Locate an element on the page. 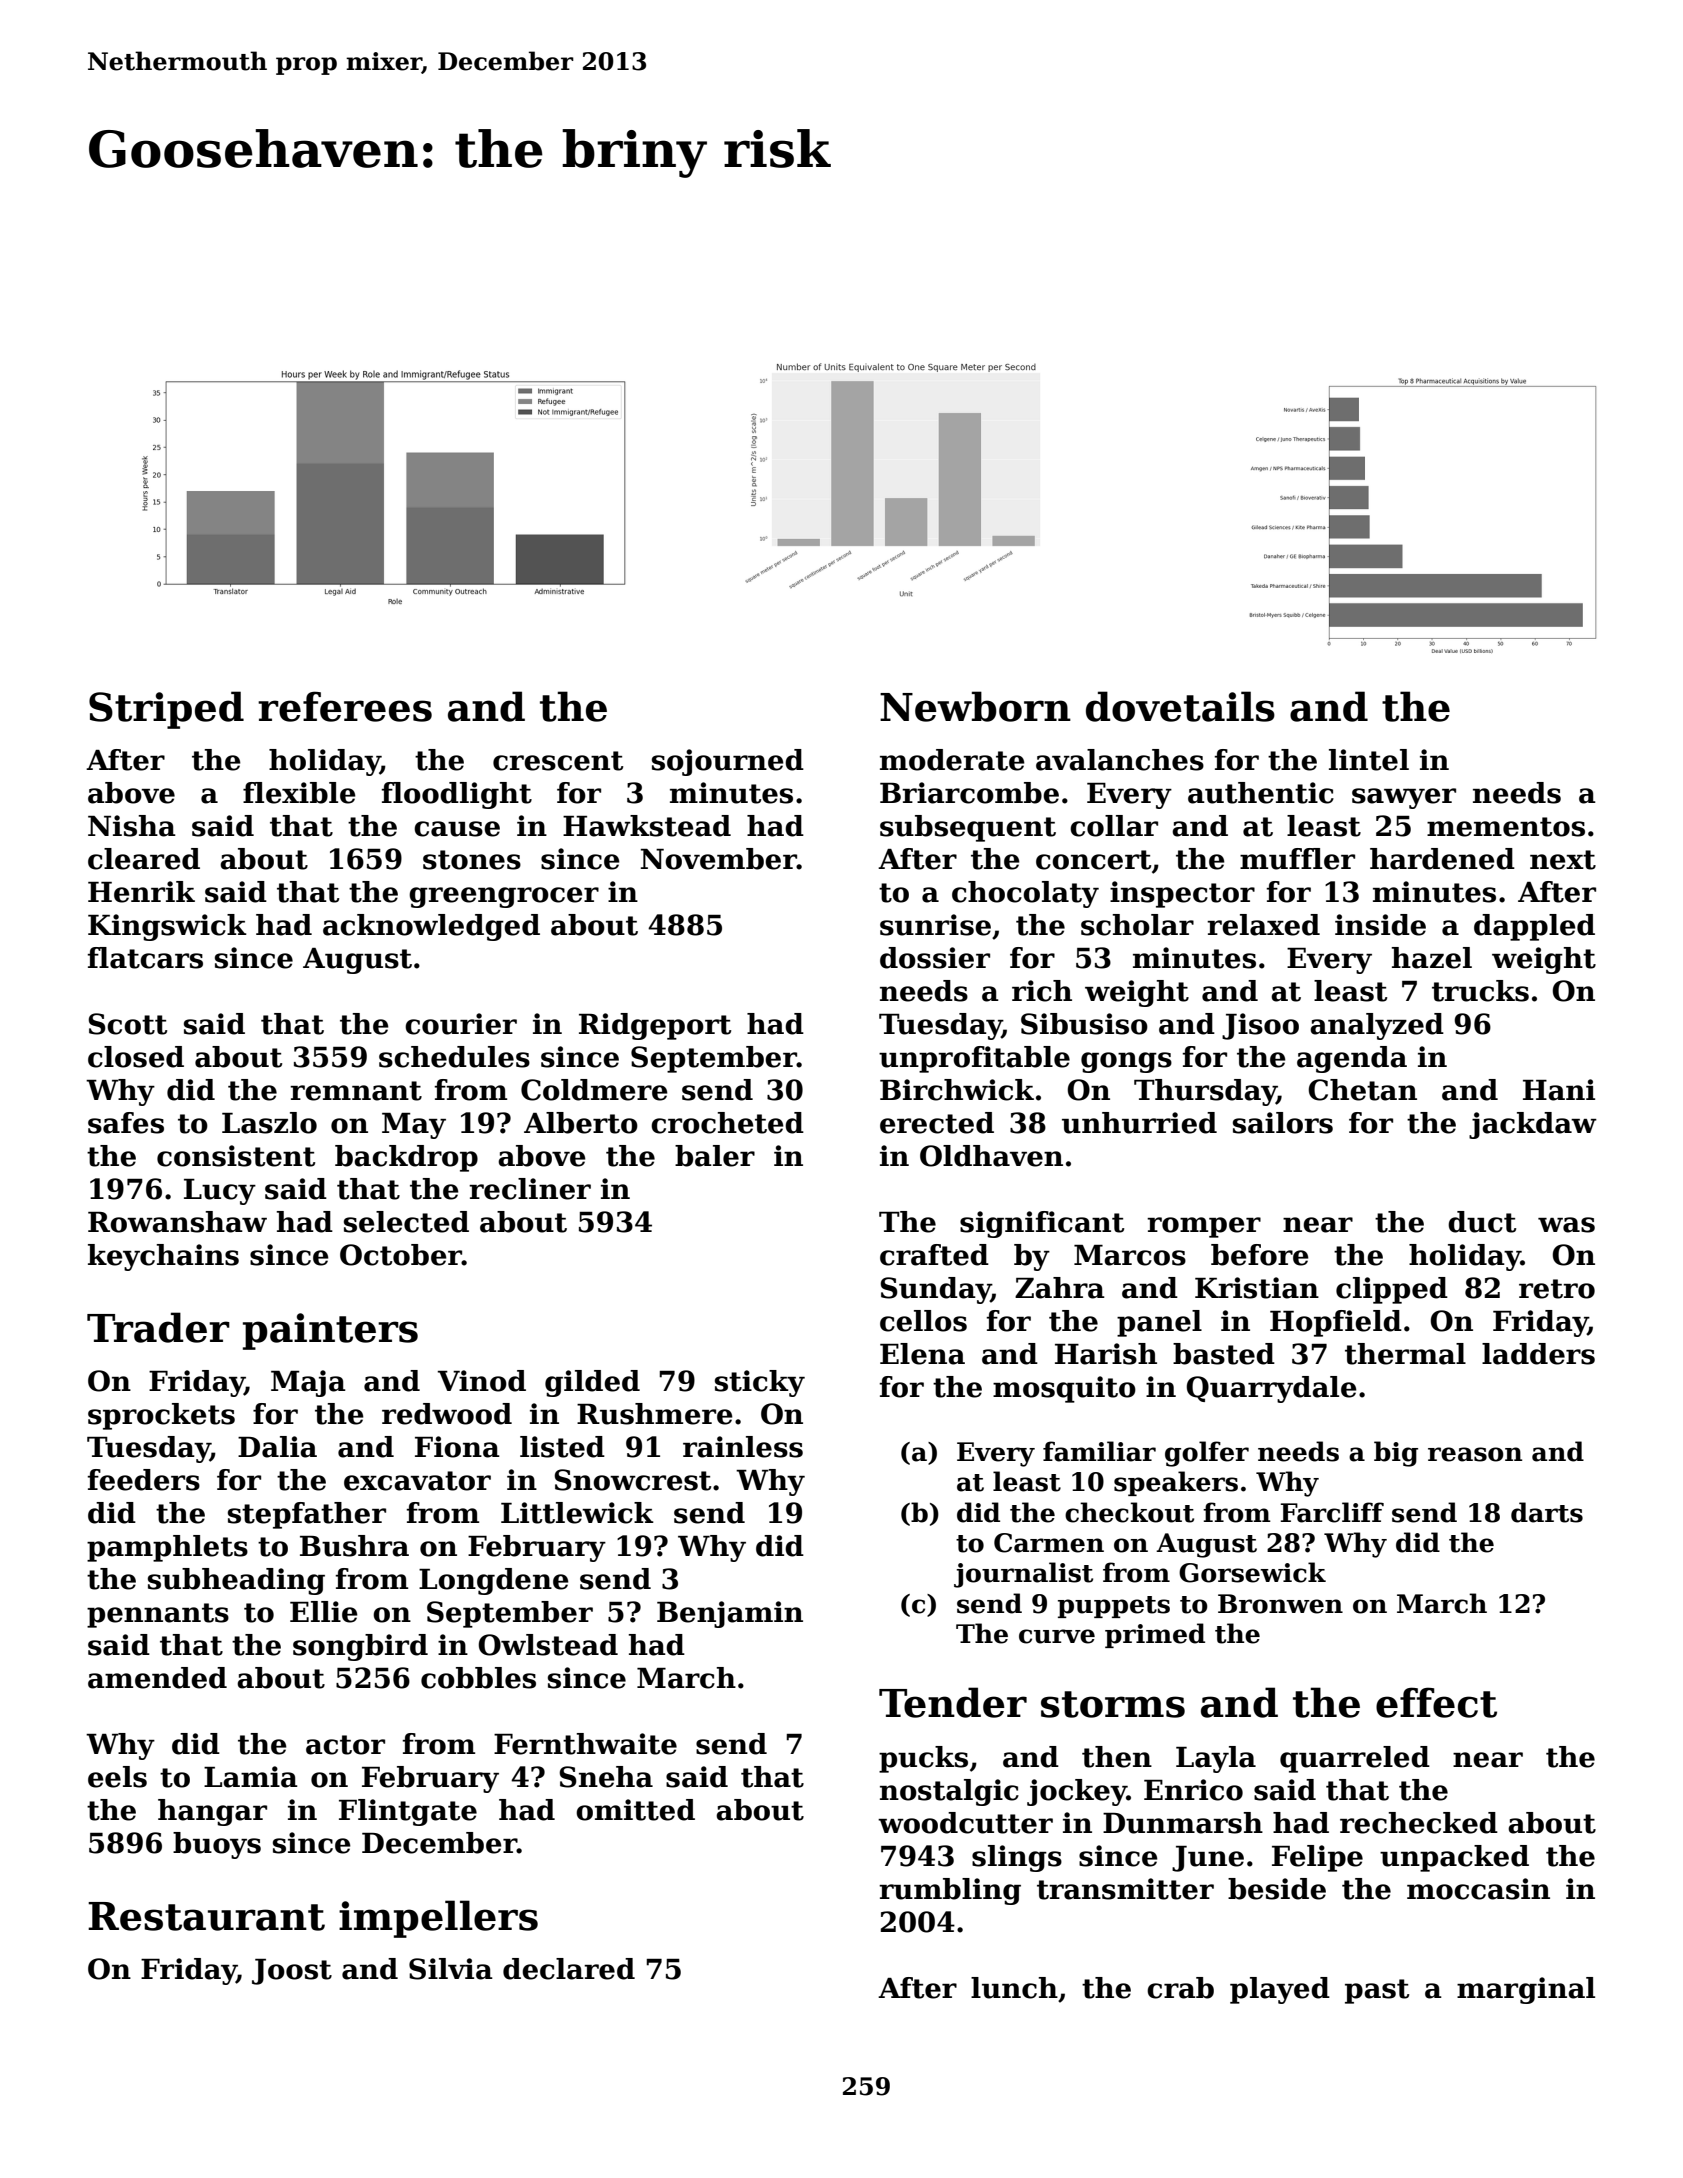  dovetails is located at coordinates (1180, 706).
